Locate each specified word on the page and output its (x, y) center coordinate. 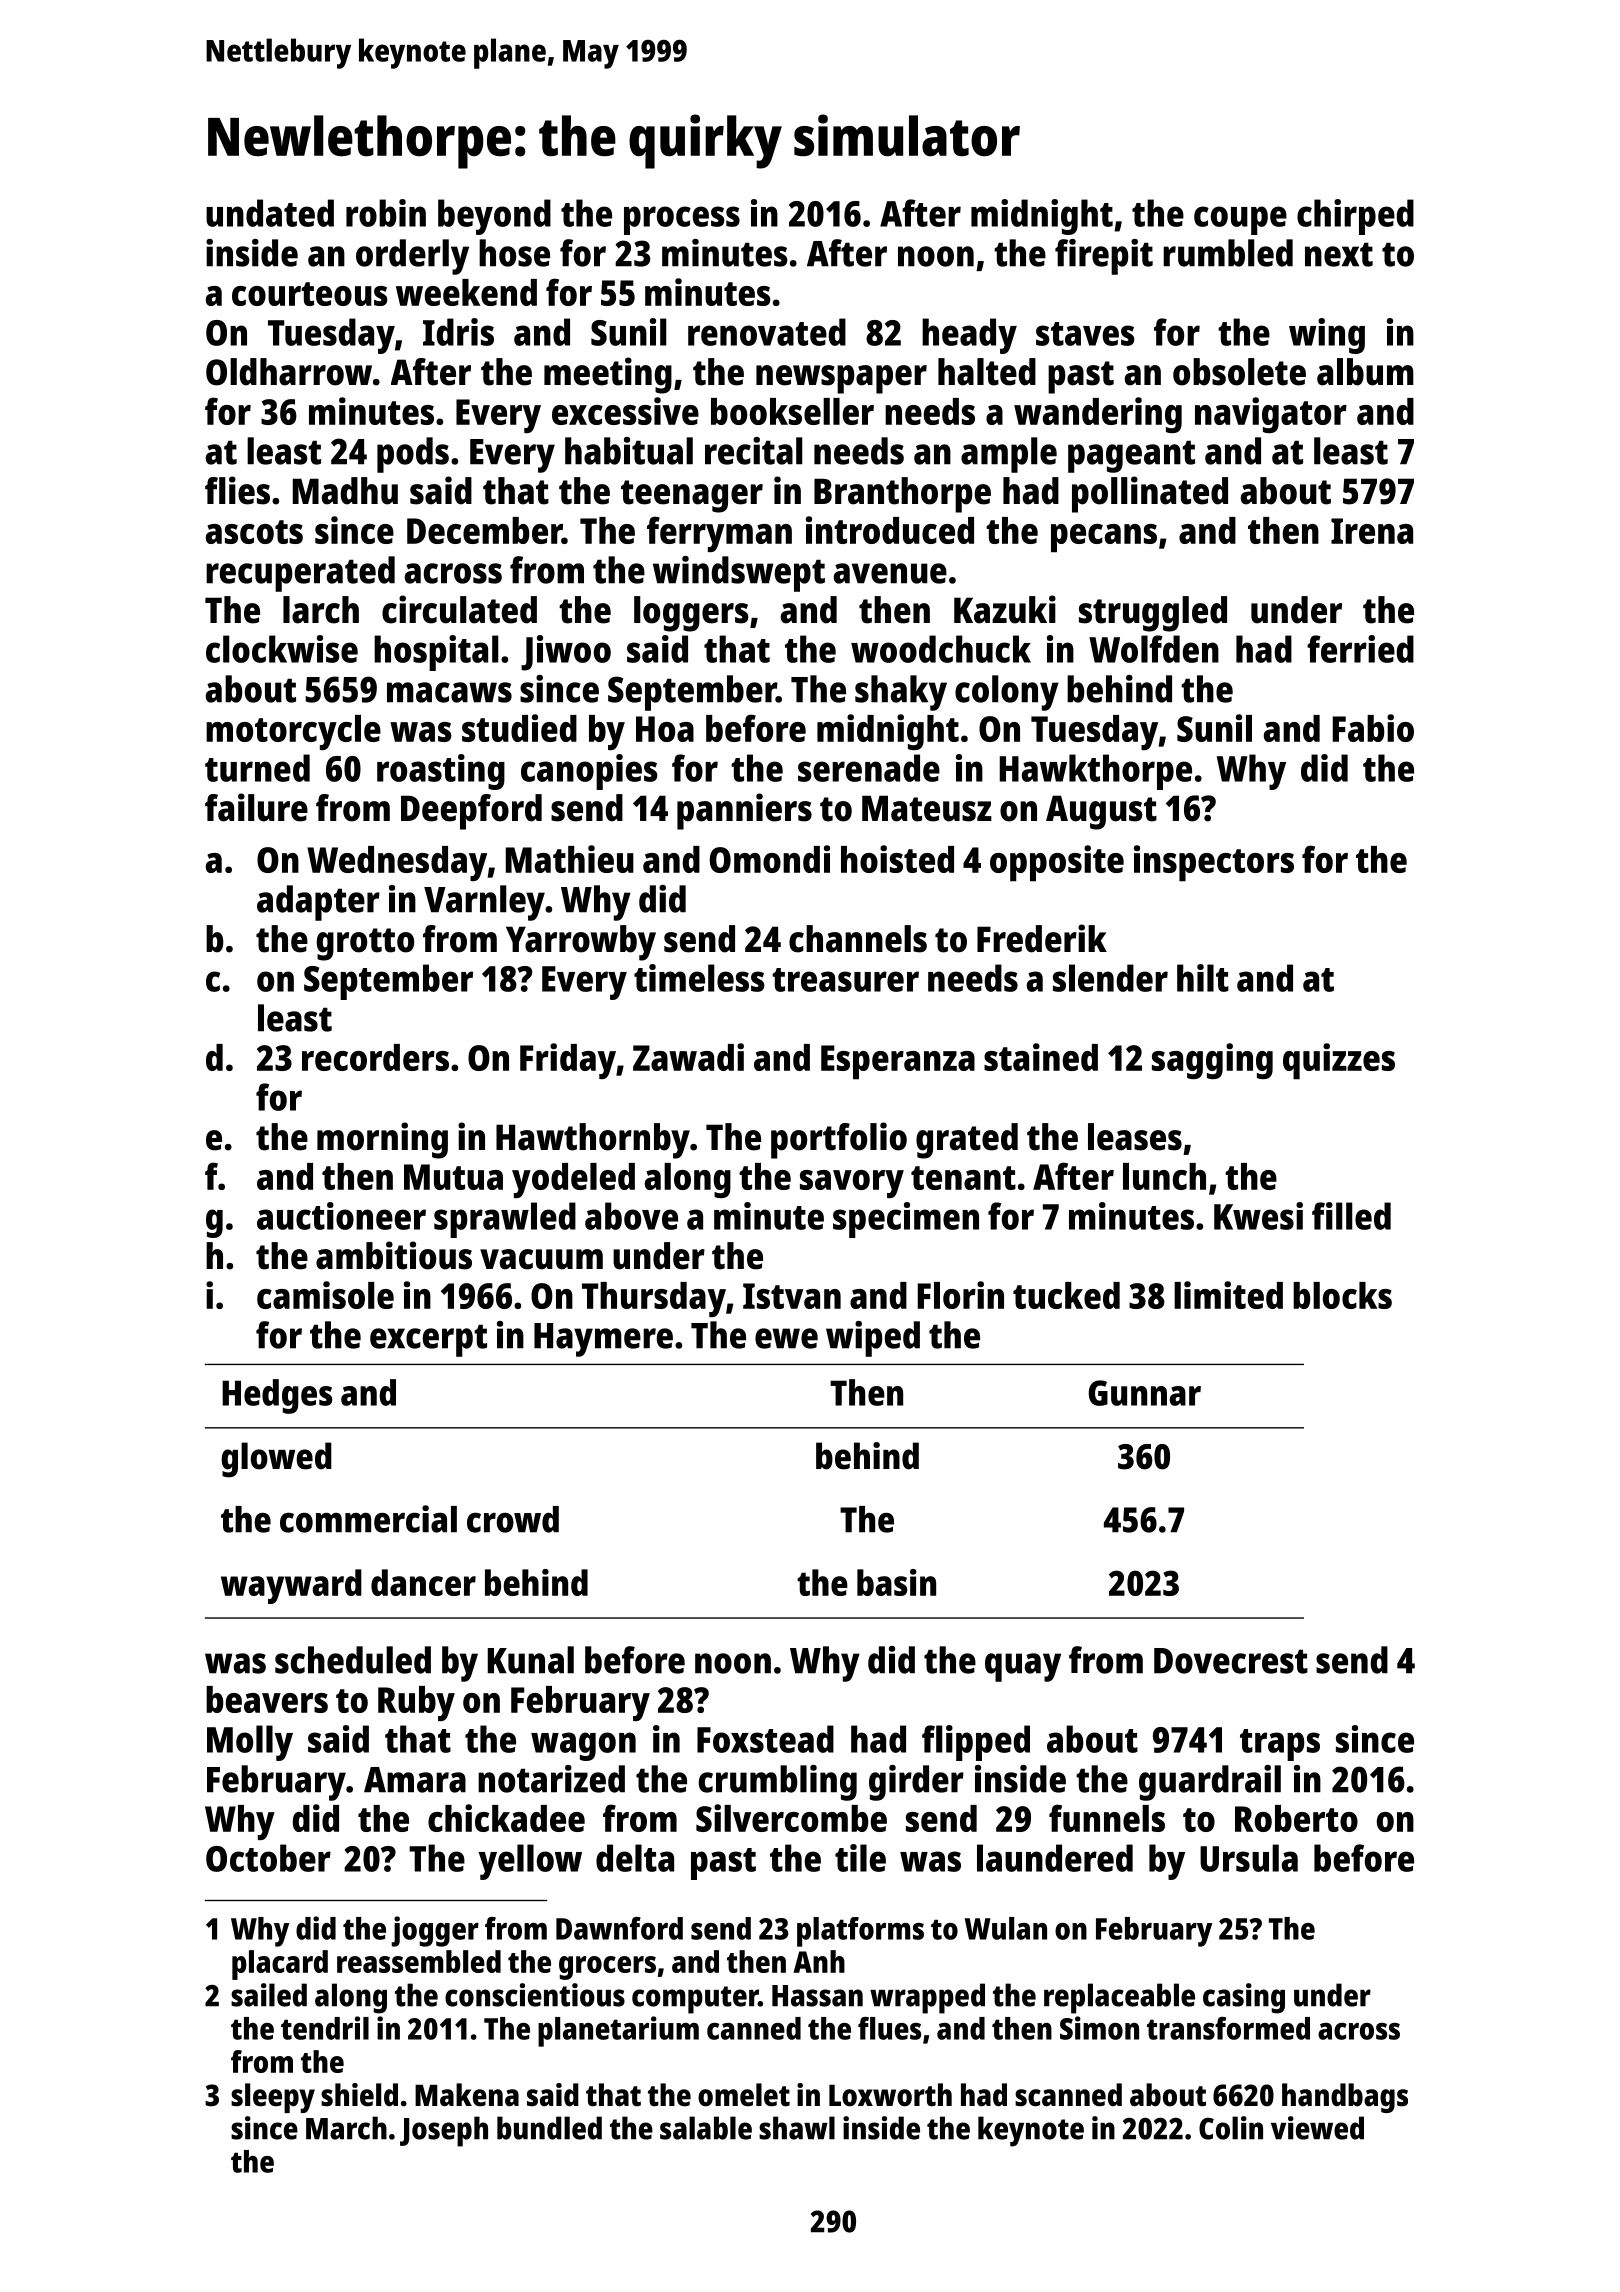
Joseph (444, 2131)
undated (270, 213)
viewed (1317, 2128)
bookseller (792, 411)
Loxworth (890, 2095)
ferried (1360, 649)
